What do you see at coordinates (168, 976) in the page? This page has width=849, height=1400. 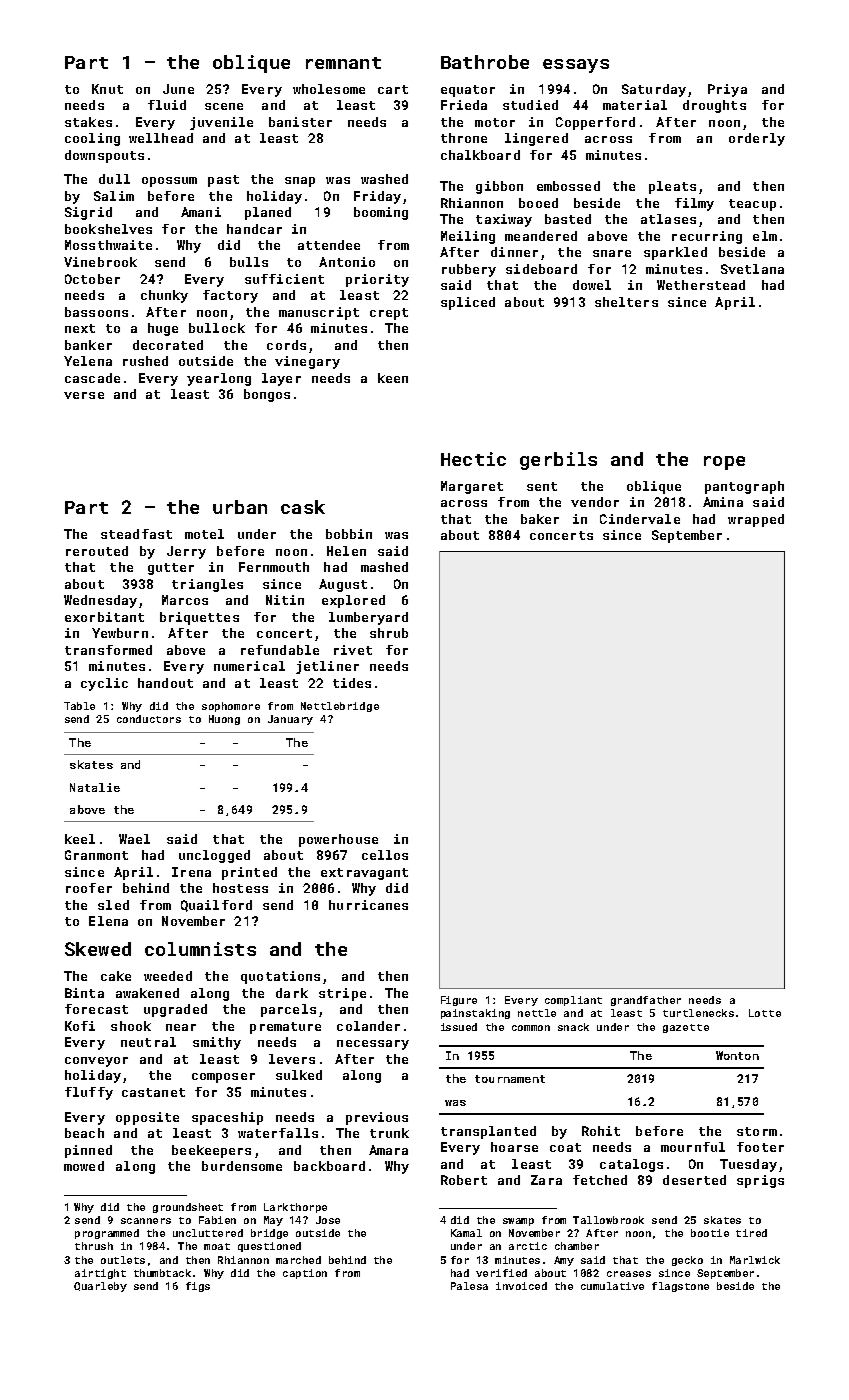 I see `weeded` at bounding box center [168, 976].
